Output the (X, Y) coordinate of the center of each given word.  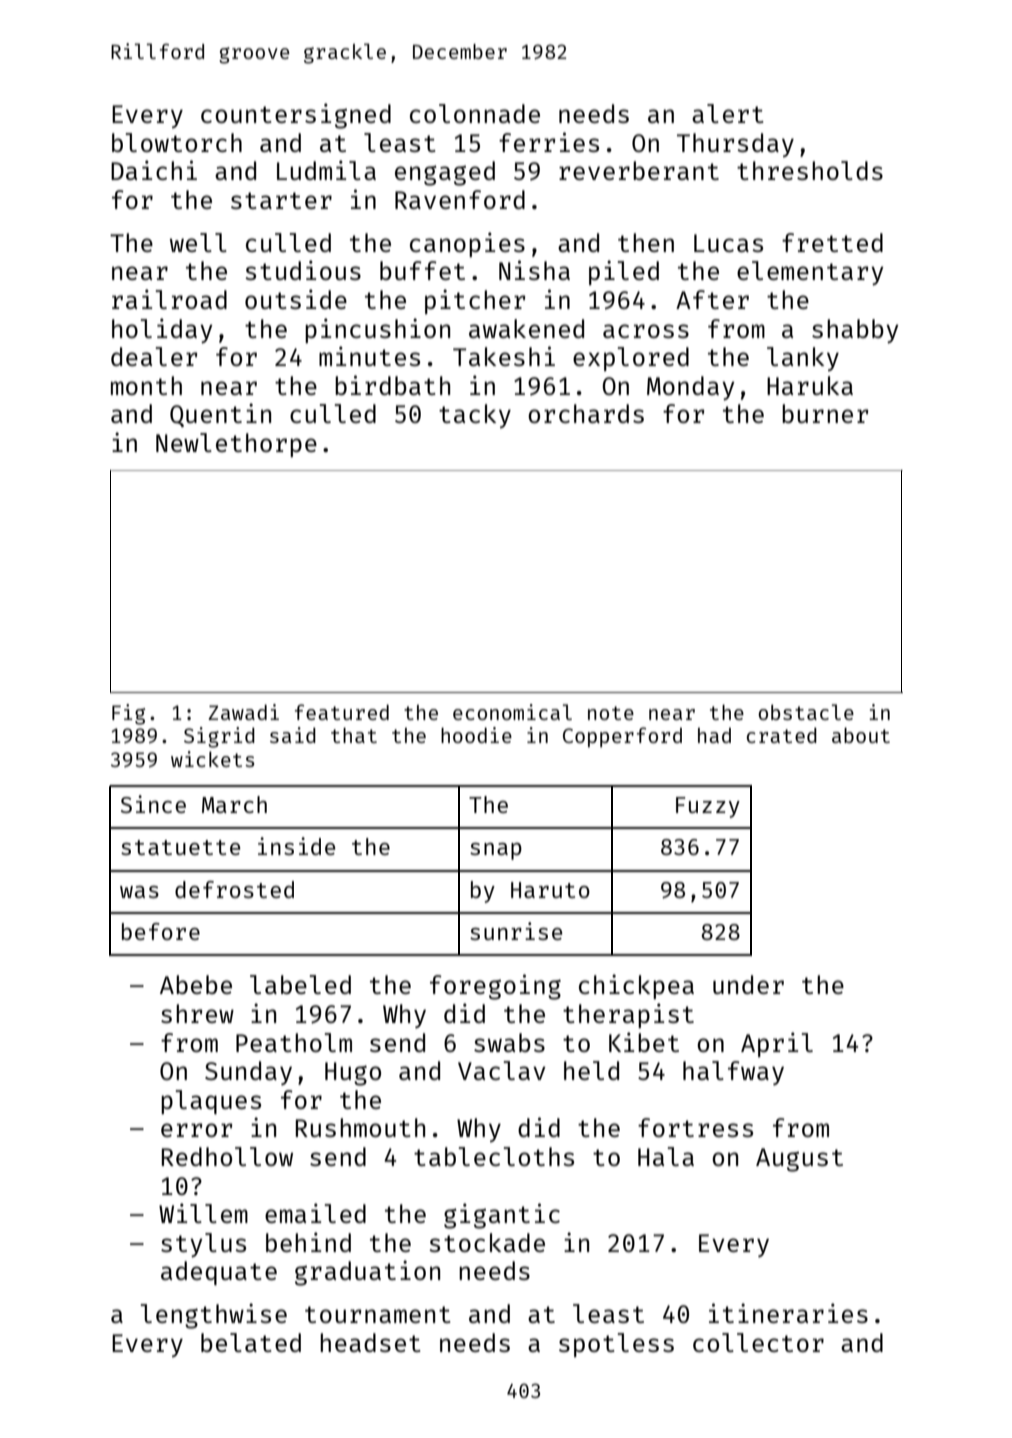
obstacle (806, 712)
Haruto (550, 890)
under (748, 984)
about (861, 735)
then (646, 242)
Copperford (622, 737)
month (146, 385)
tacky (475, 416)
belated (251, 1342)
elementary (810, 273)
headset (370, 1342)
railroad (169, 299)
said (293, 735)
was (139, 892)
